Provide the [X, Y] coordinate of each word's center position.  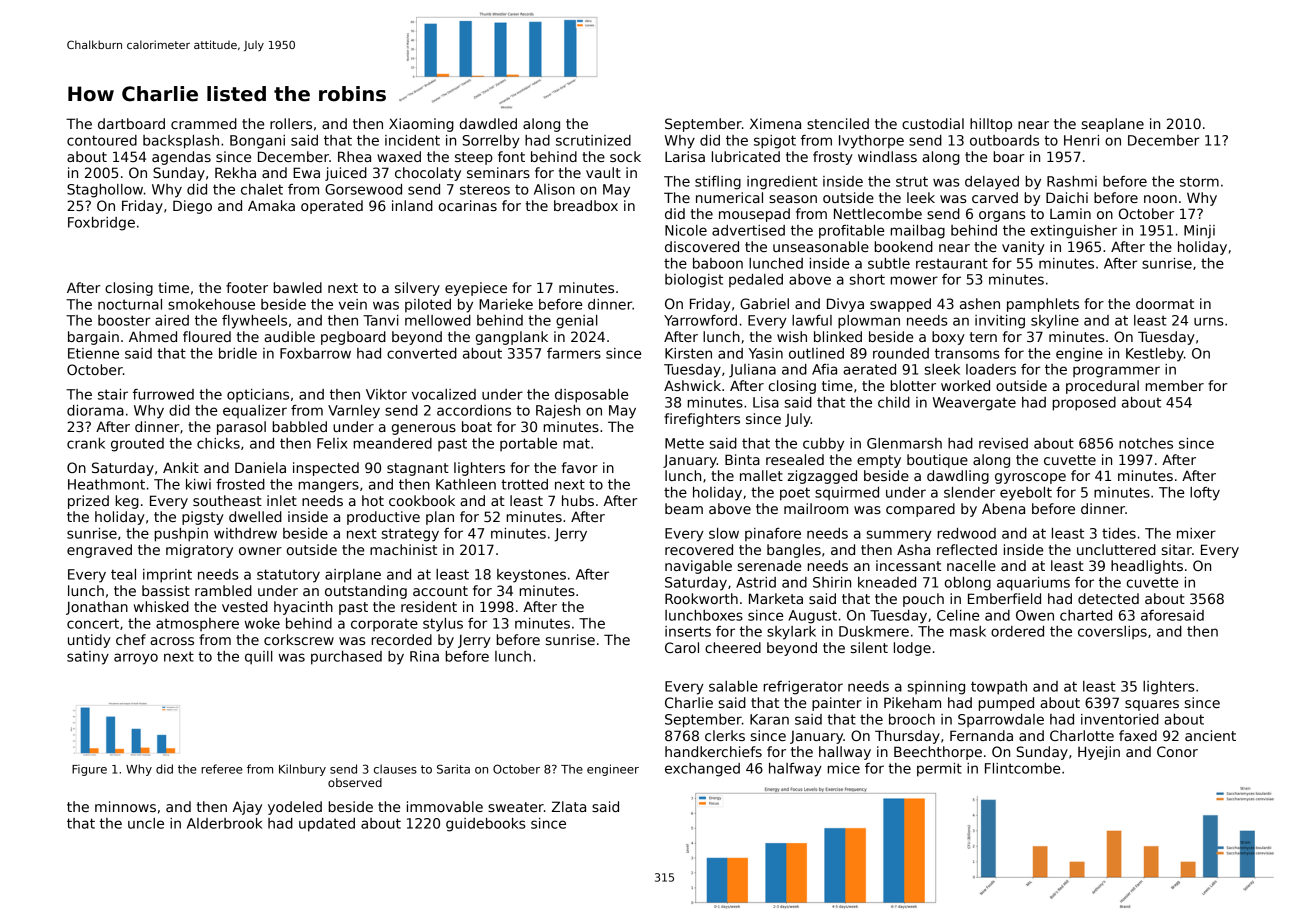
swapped [900, 305]
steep [474, 158]
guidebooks [486, 825]
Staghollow [105, 191]
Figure [89, 770]
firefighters [702, 420]
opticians [258, 396]
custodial [933, 123]
